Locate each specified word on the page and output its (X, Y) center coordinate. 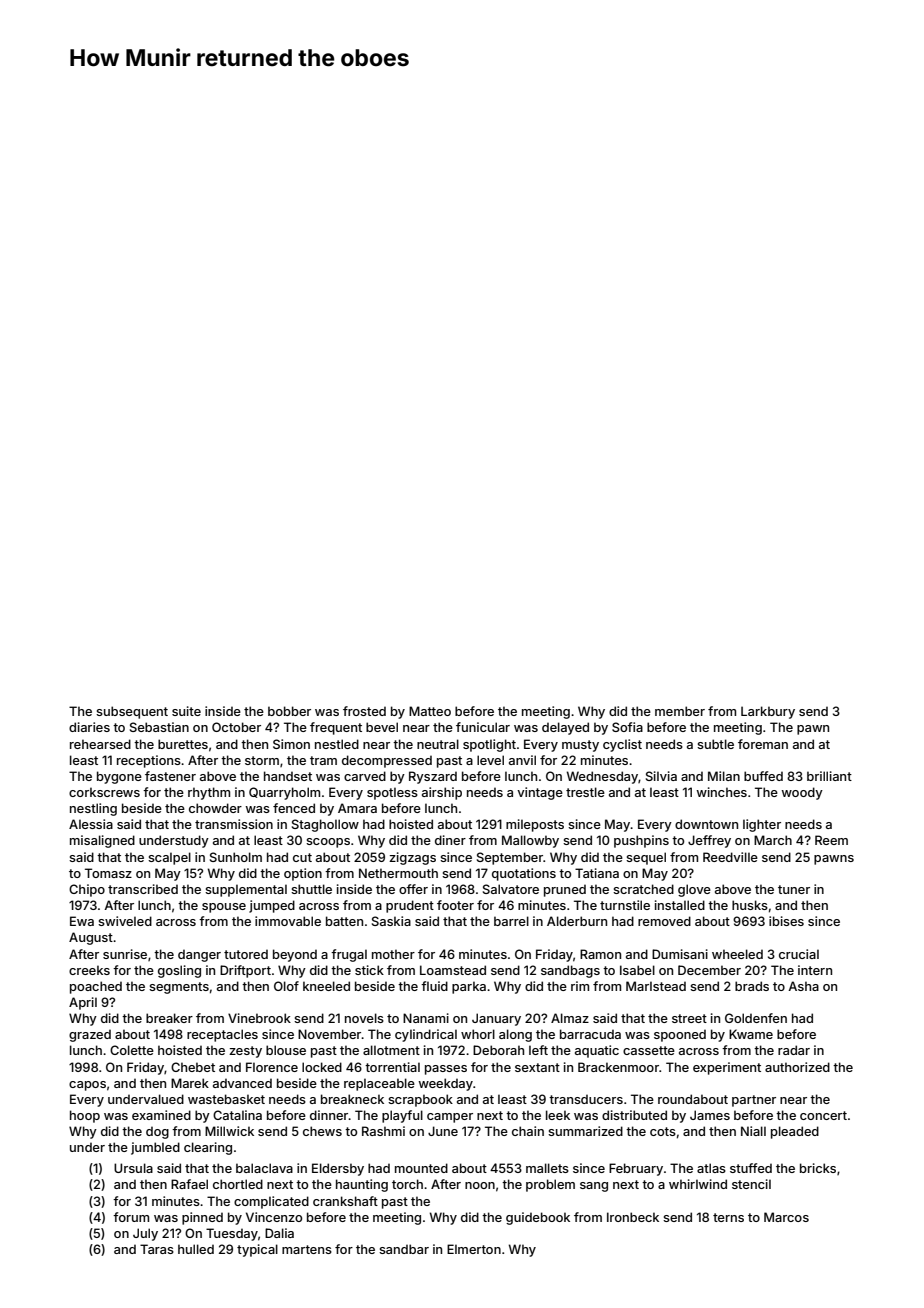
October (236, 727)
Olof (286, 986)
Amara (357, 808)
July (145, 1234)
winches (721, 792)
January (496, 1019)
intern (815, 970)
